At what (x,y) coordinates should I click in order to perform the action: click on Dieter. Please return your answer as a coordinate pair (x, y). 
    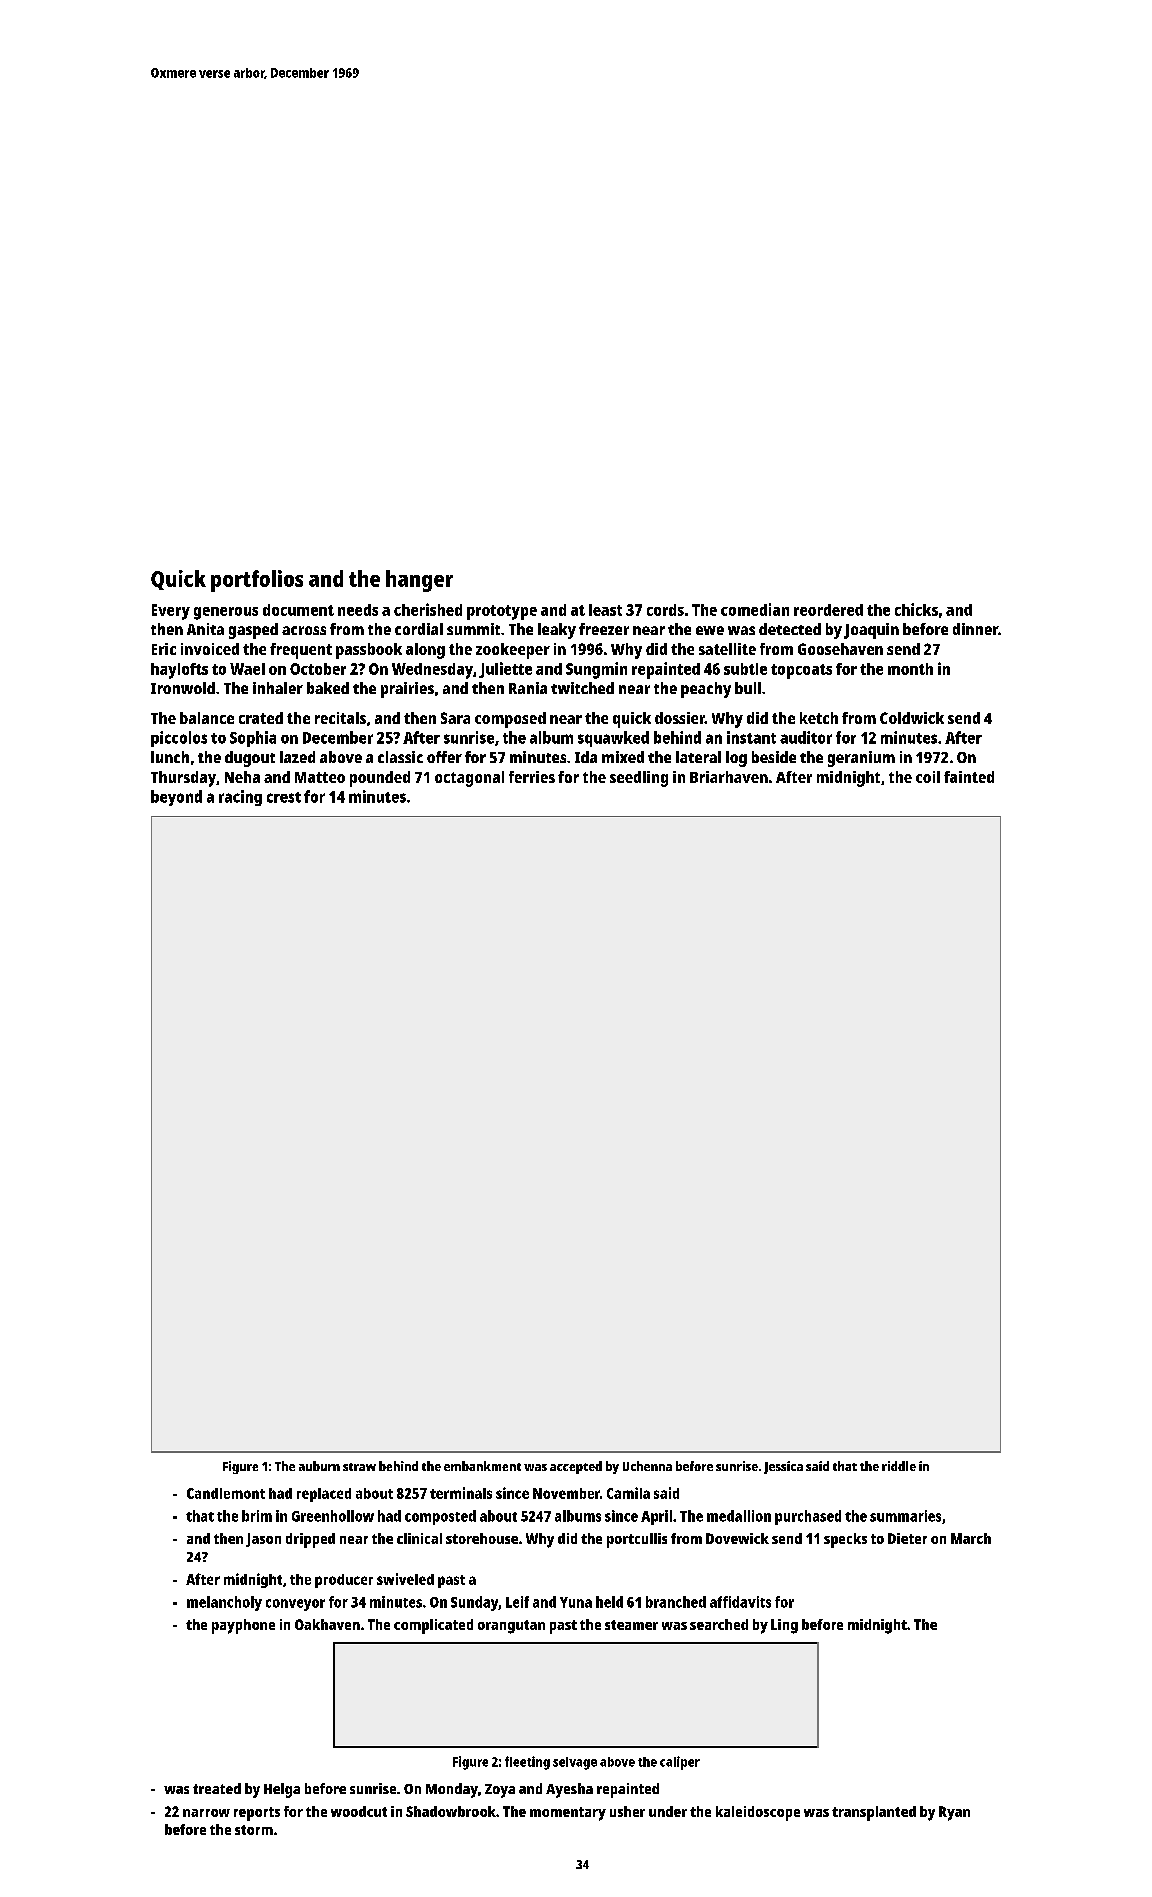
    Looking at the image, I should click on (907, 1538).
